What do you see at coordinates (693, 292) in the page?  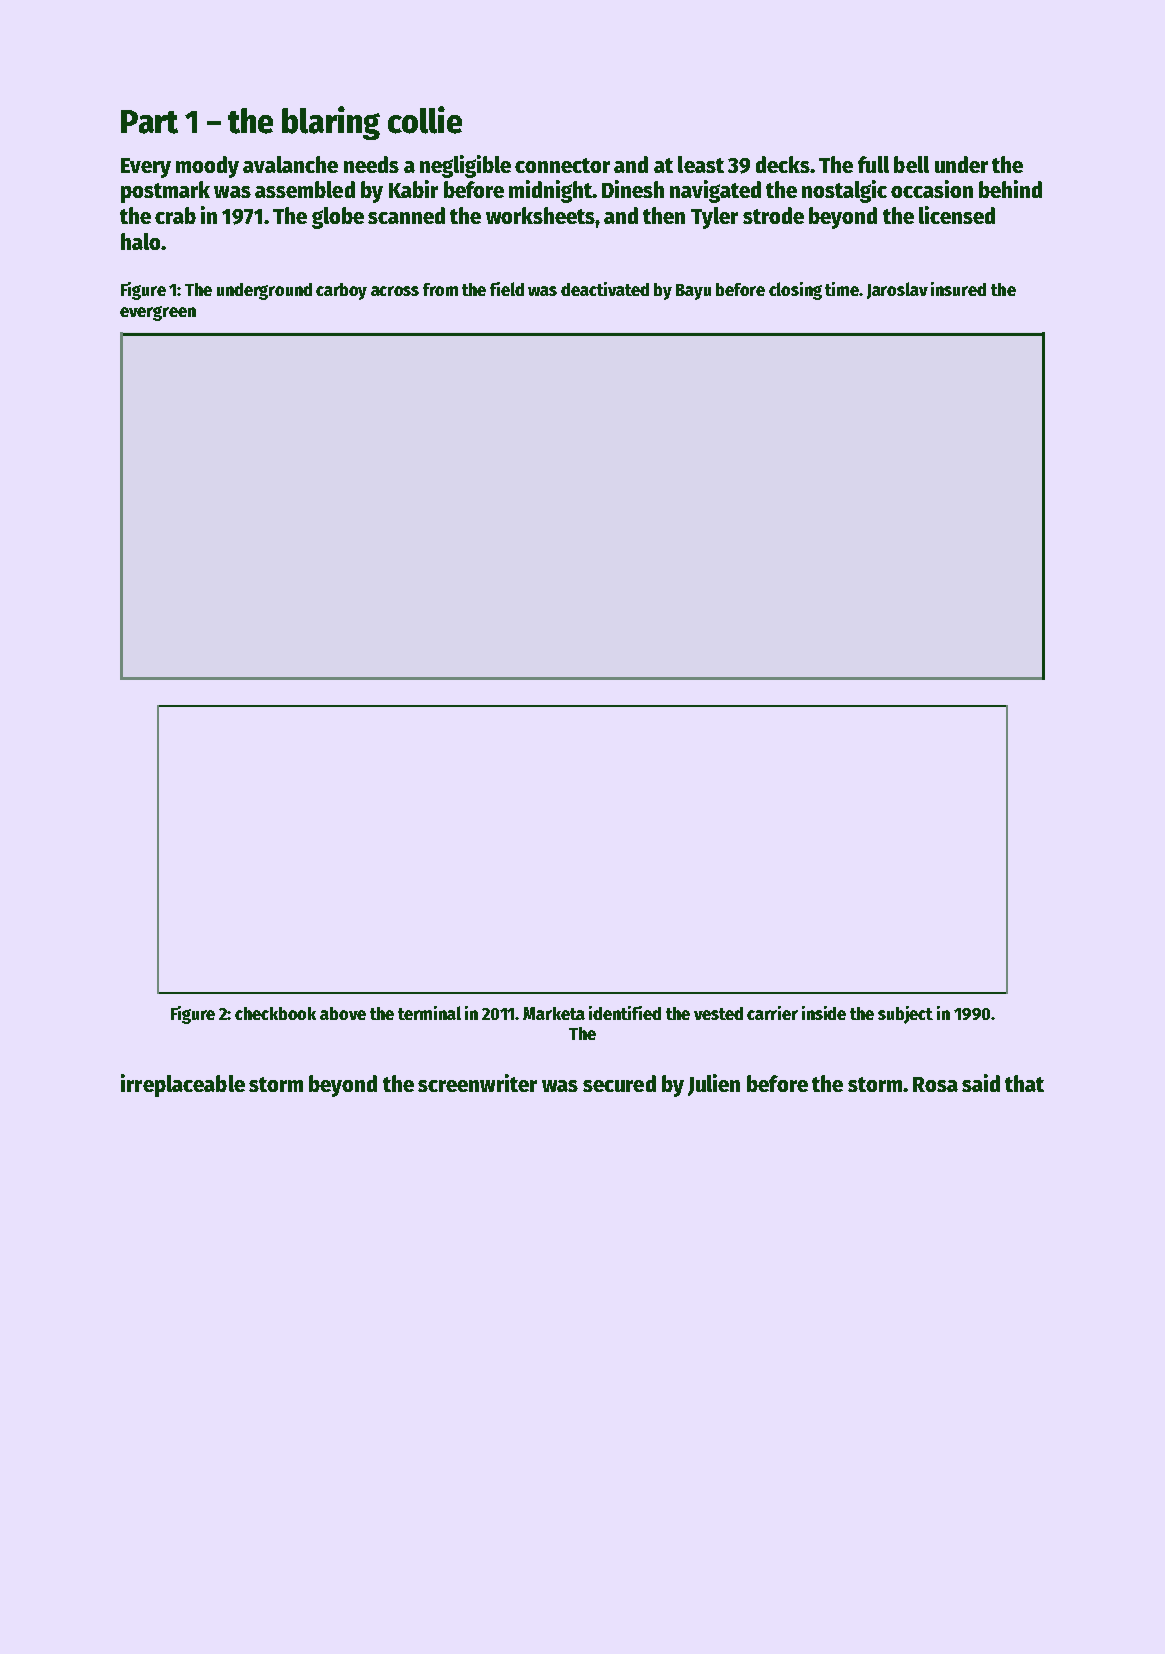 I see `Bayu` at bounding box center [693, 292].
